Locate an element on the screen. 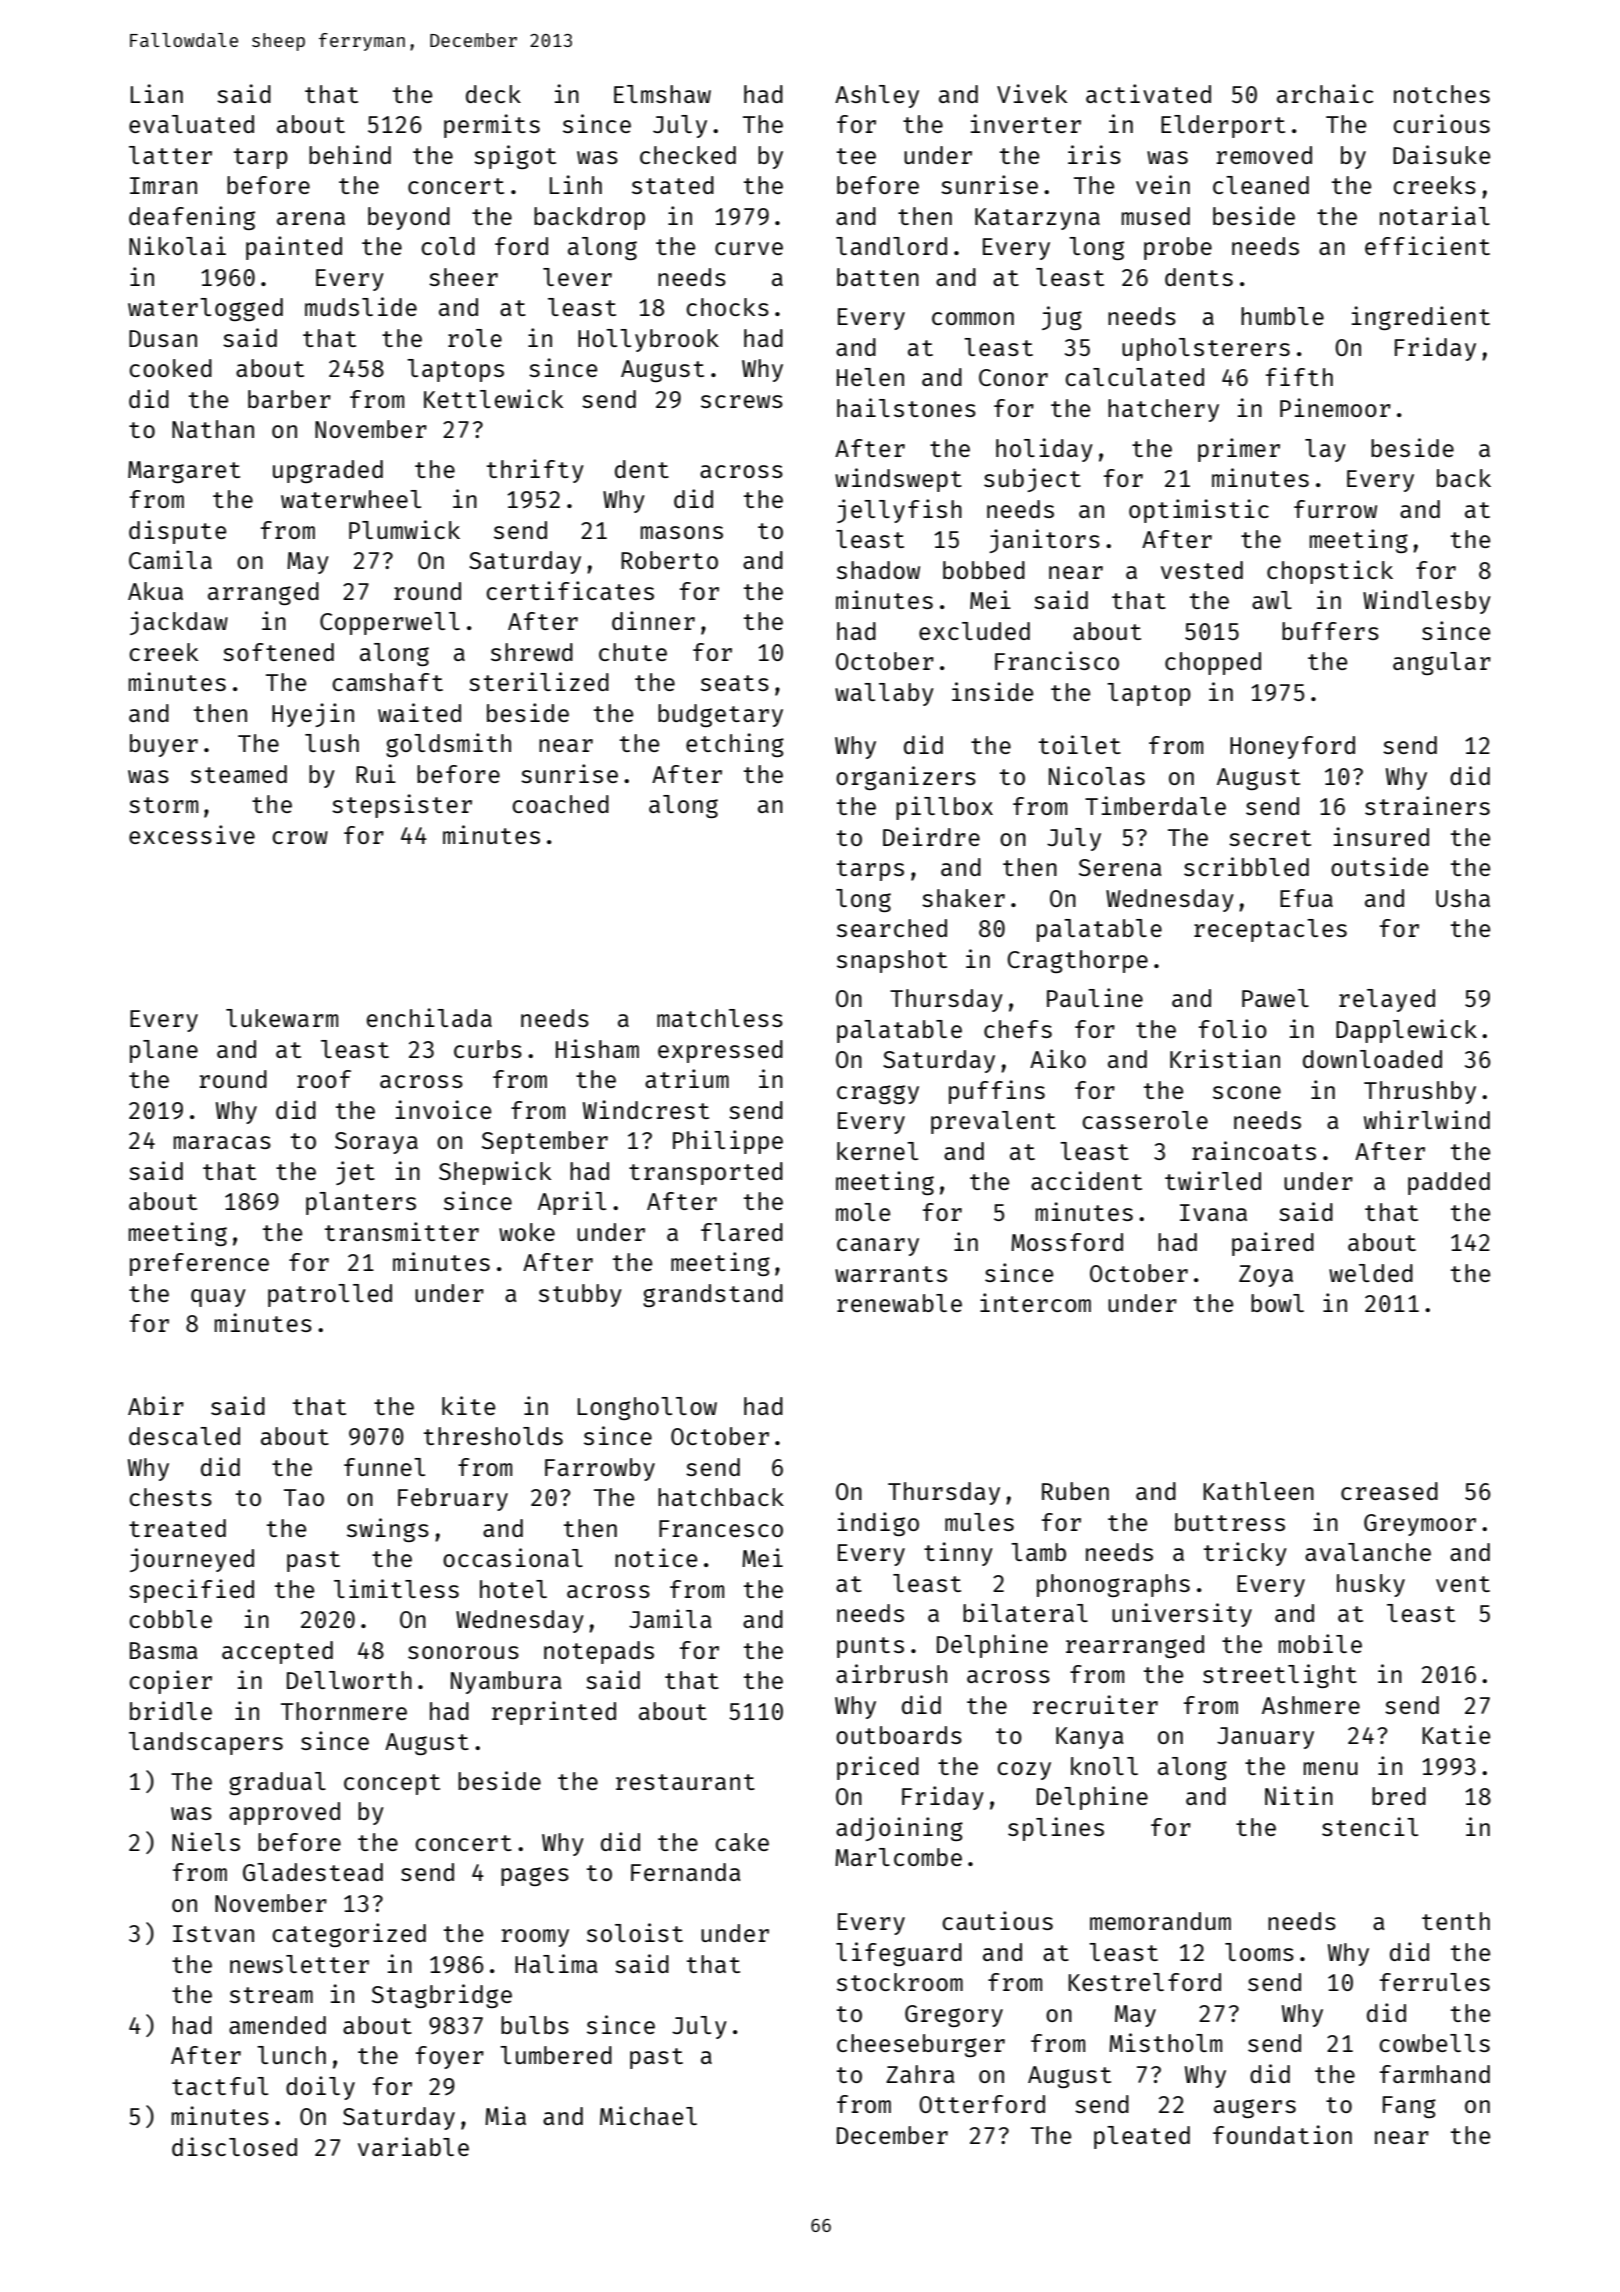  archaic is located at coordinates (1325, 93).
